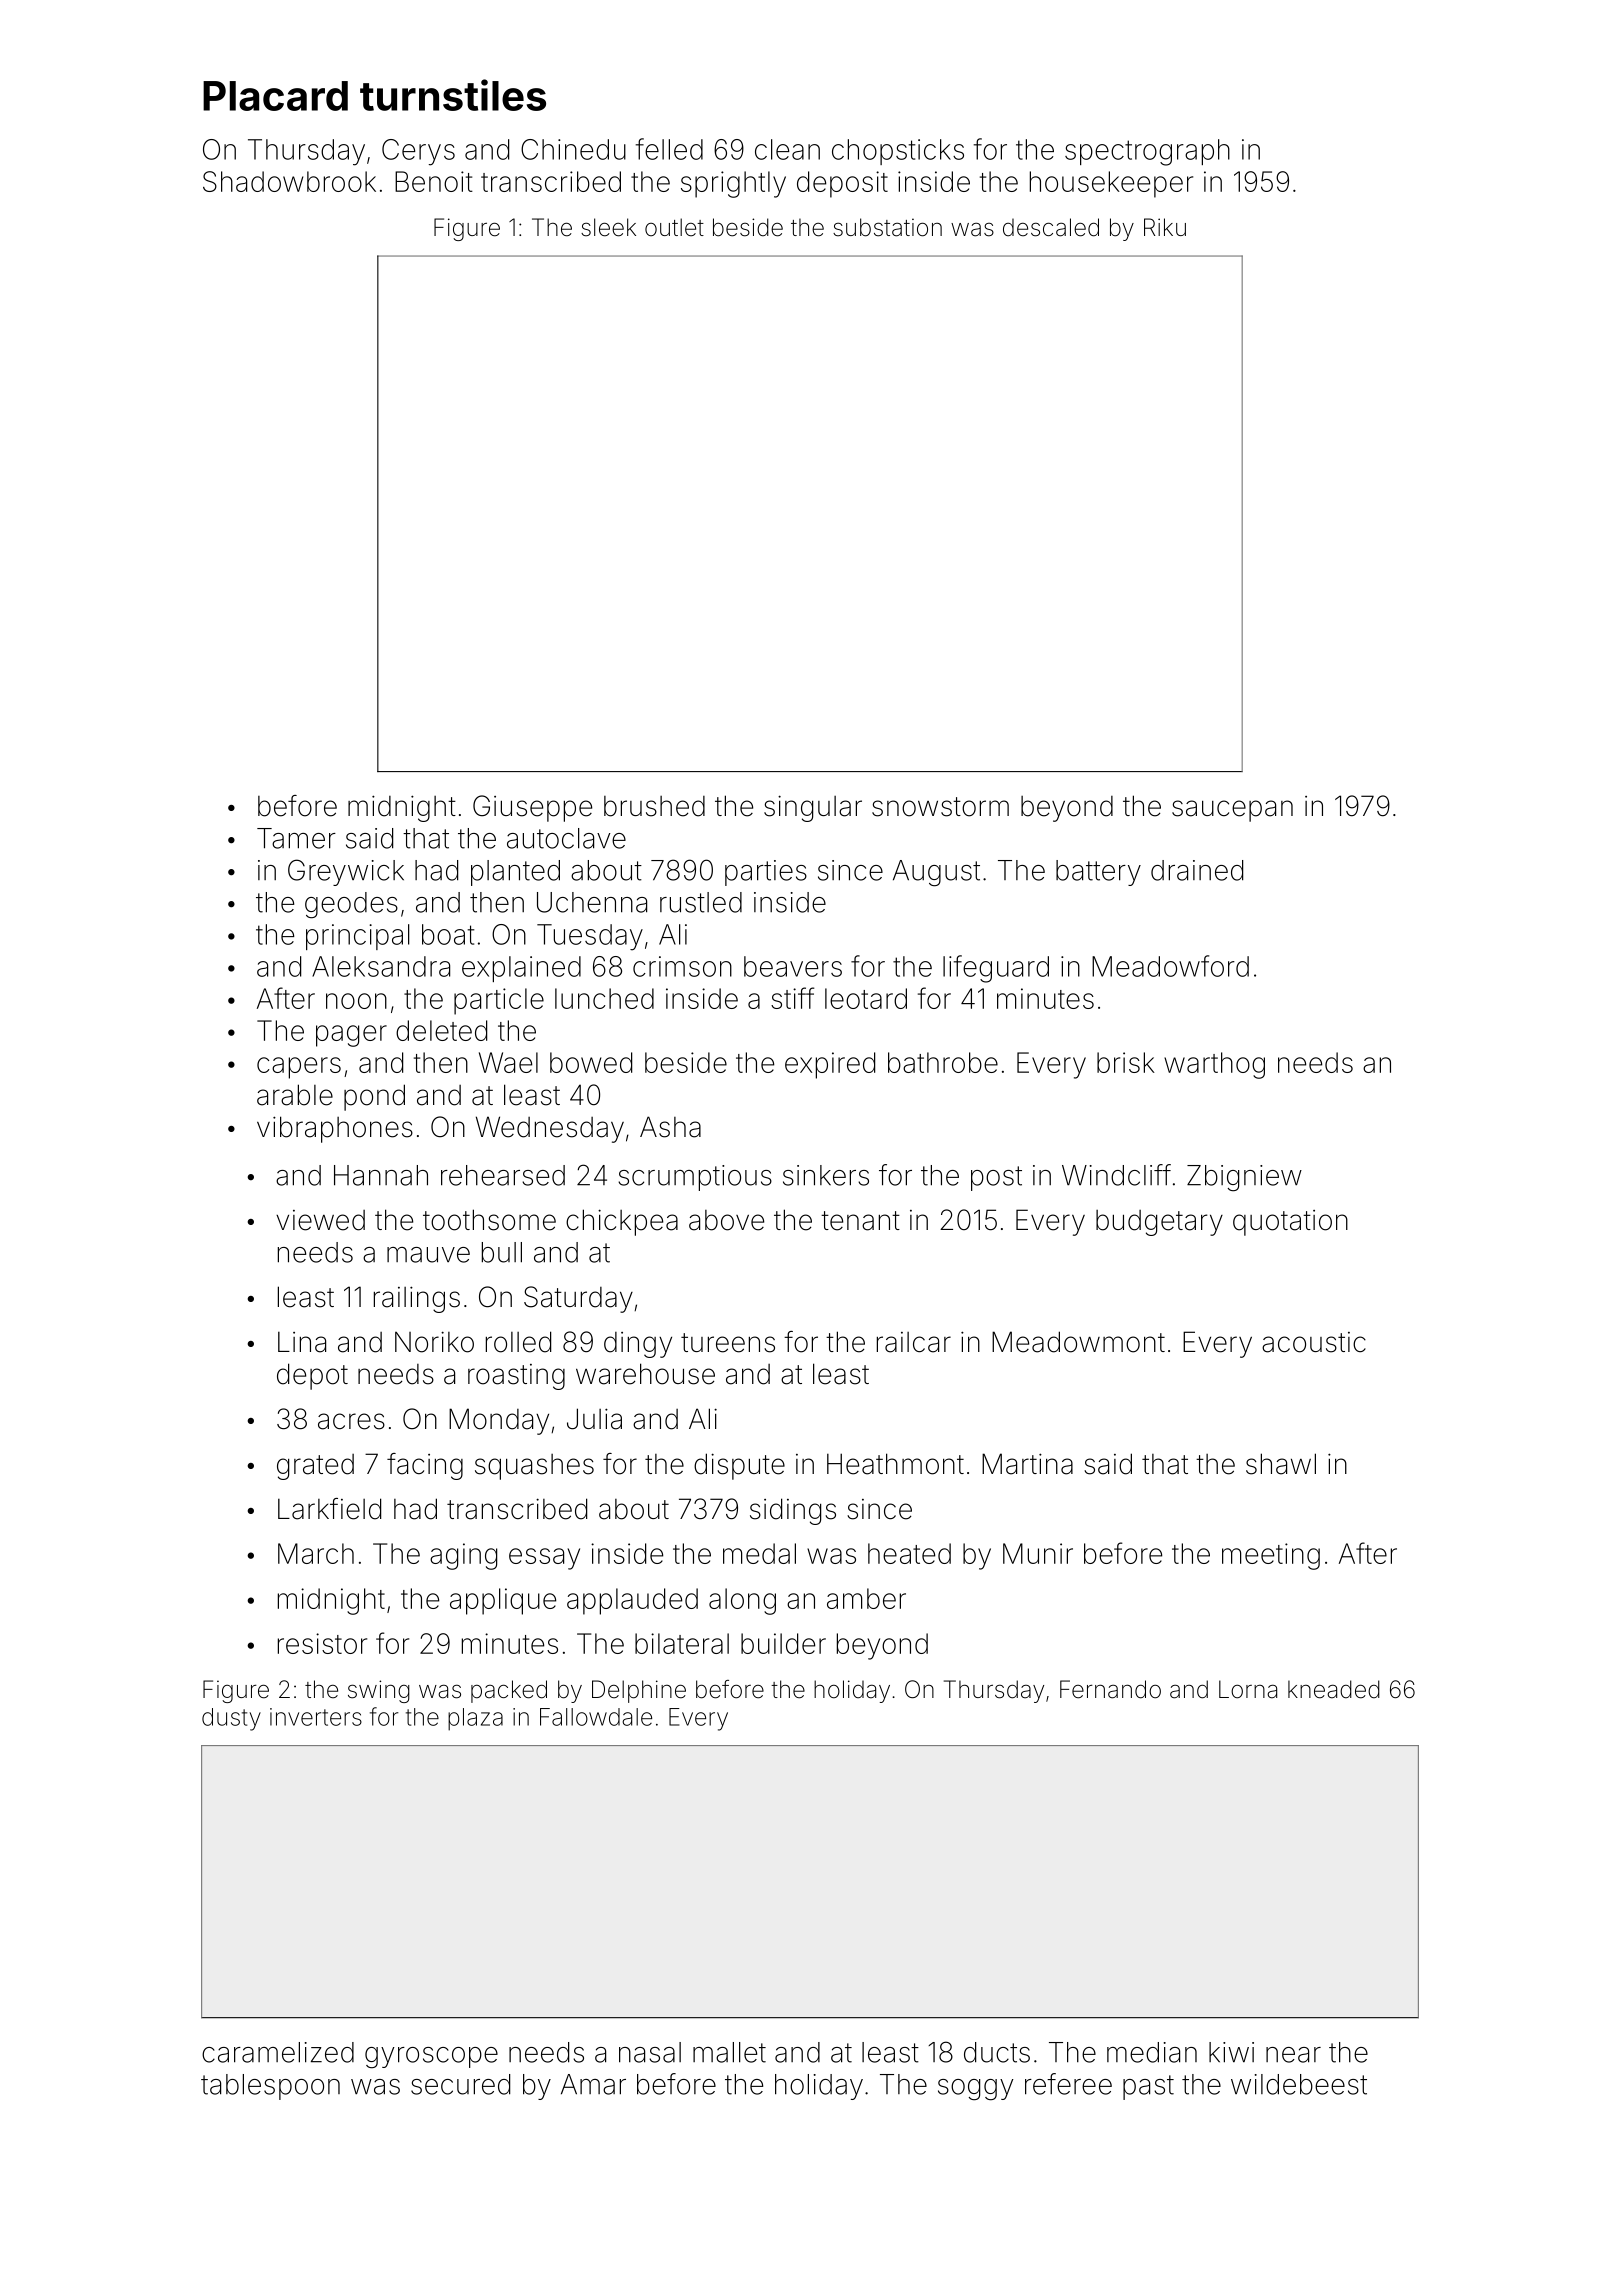 The image size is (1620, 2292). What do you see at coordinates (654, 806) in the screenshot?
I see `brushed` at bounding box center [654, 806].
